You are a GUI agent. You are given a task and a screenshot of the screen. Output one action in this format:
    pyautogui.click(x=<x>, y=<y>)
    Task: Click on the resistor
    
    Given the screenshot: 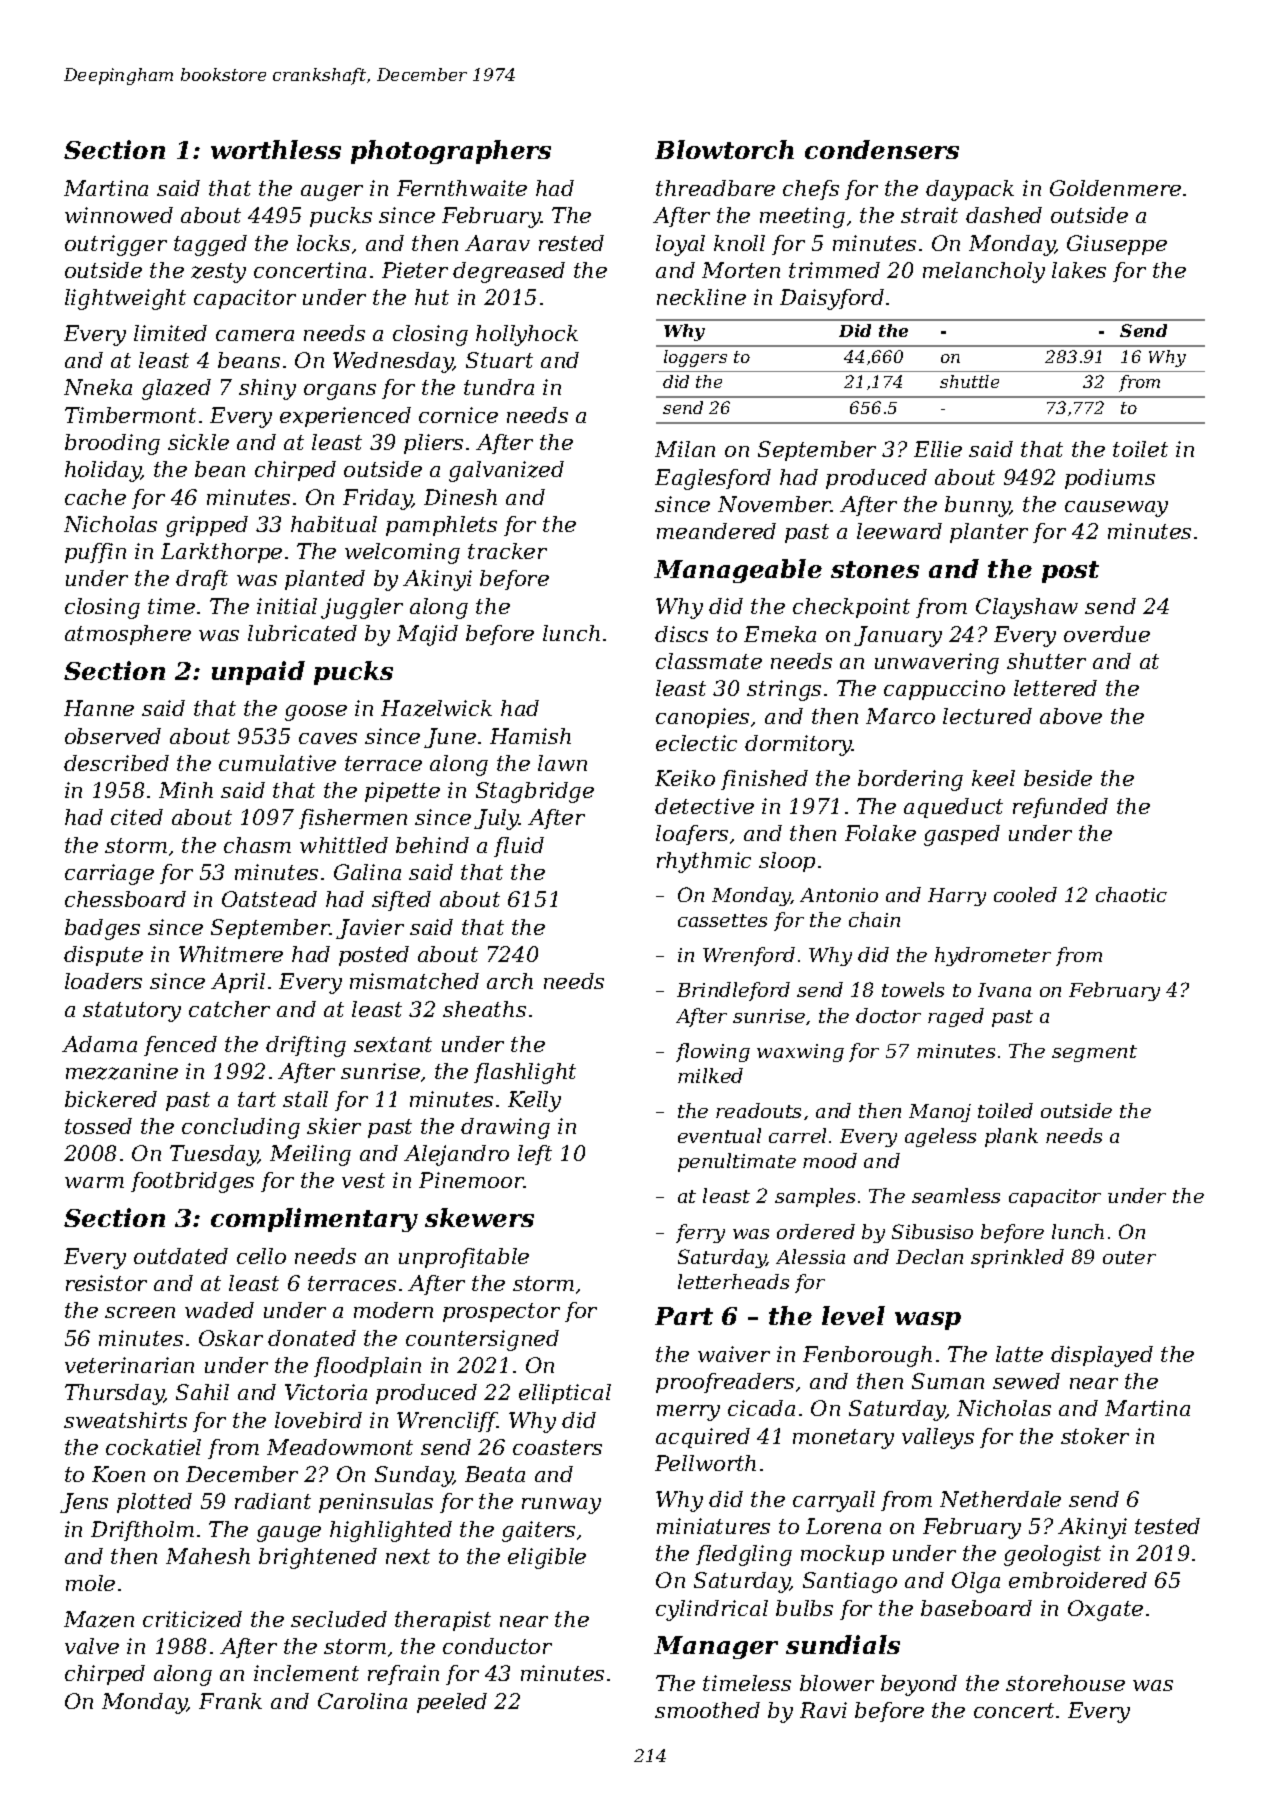 What is the action you would take?
    pyautogui.click(x=106, y=1283)
